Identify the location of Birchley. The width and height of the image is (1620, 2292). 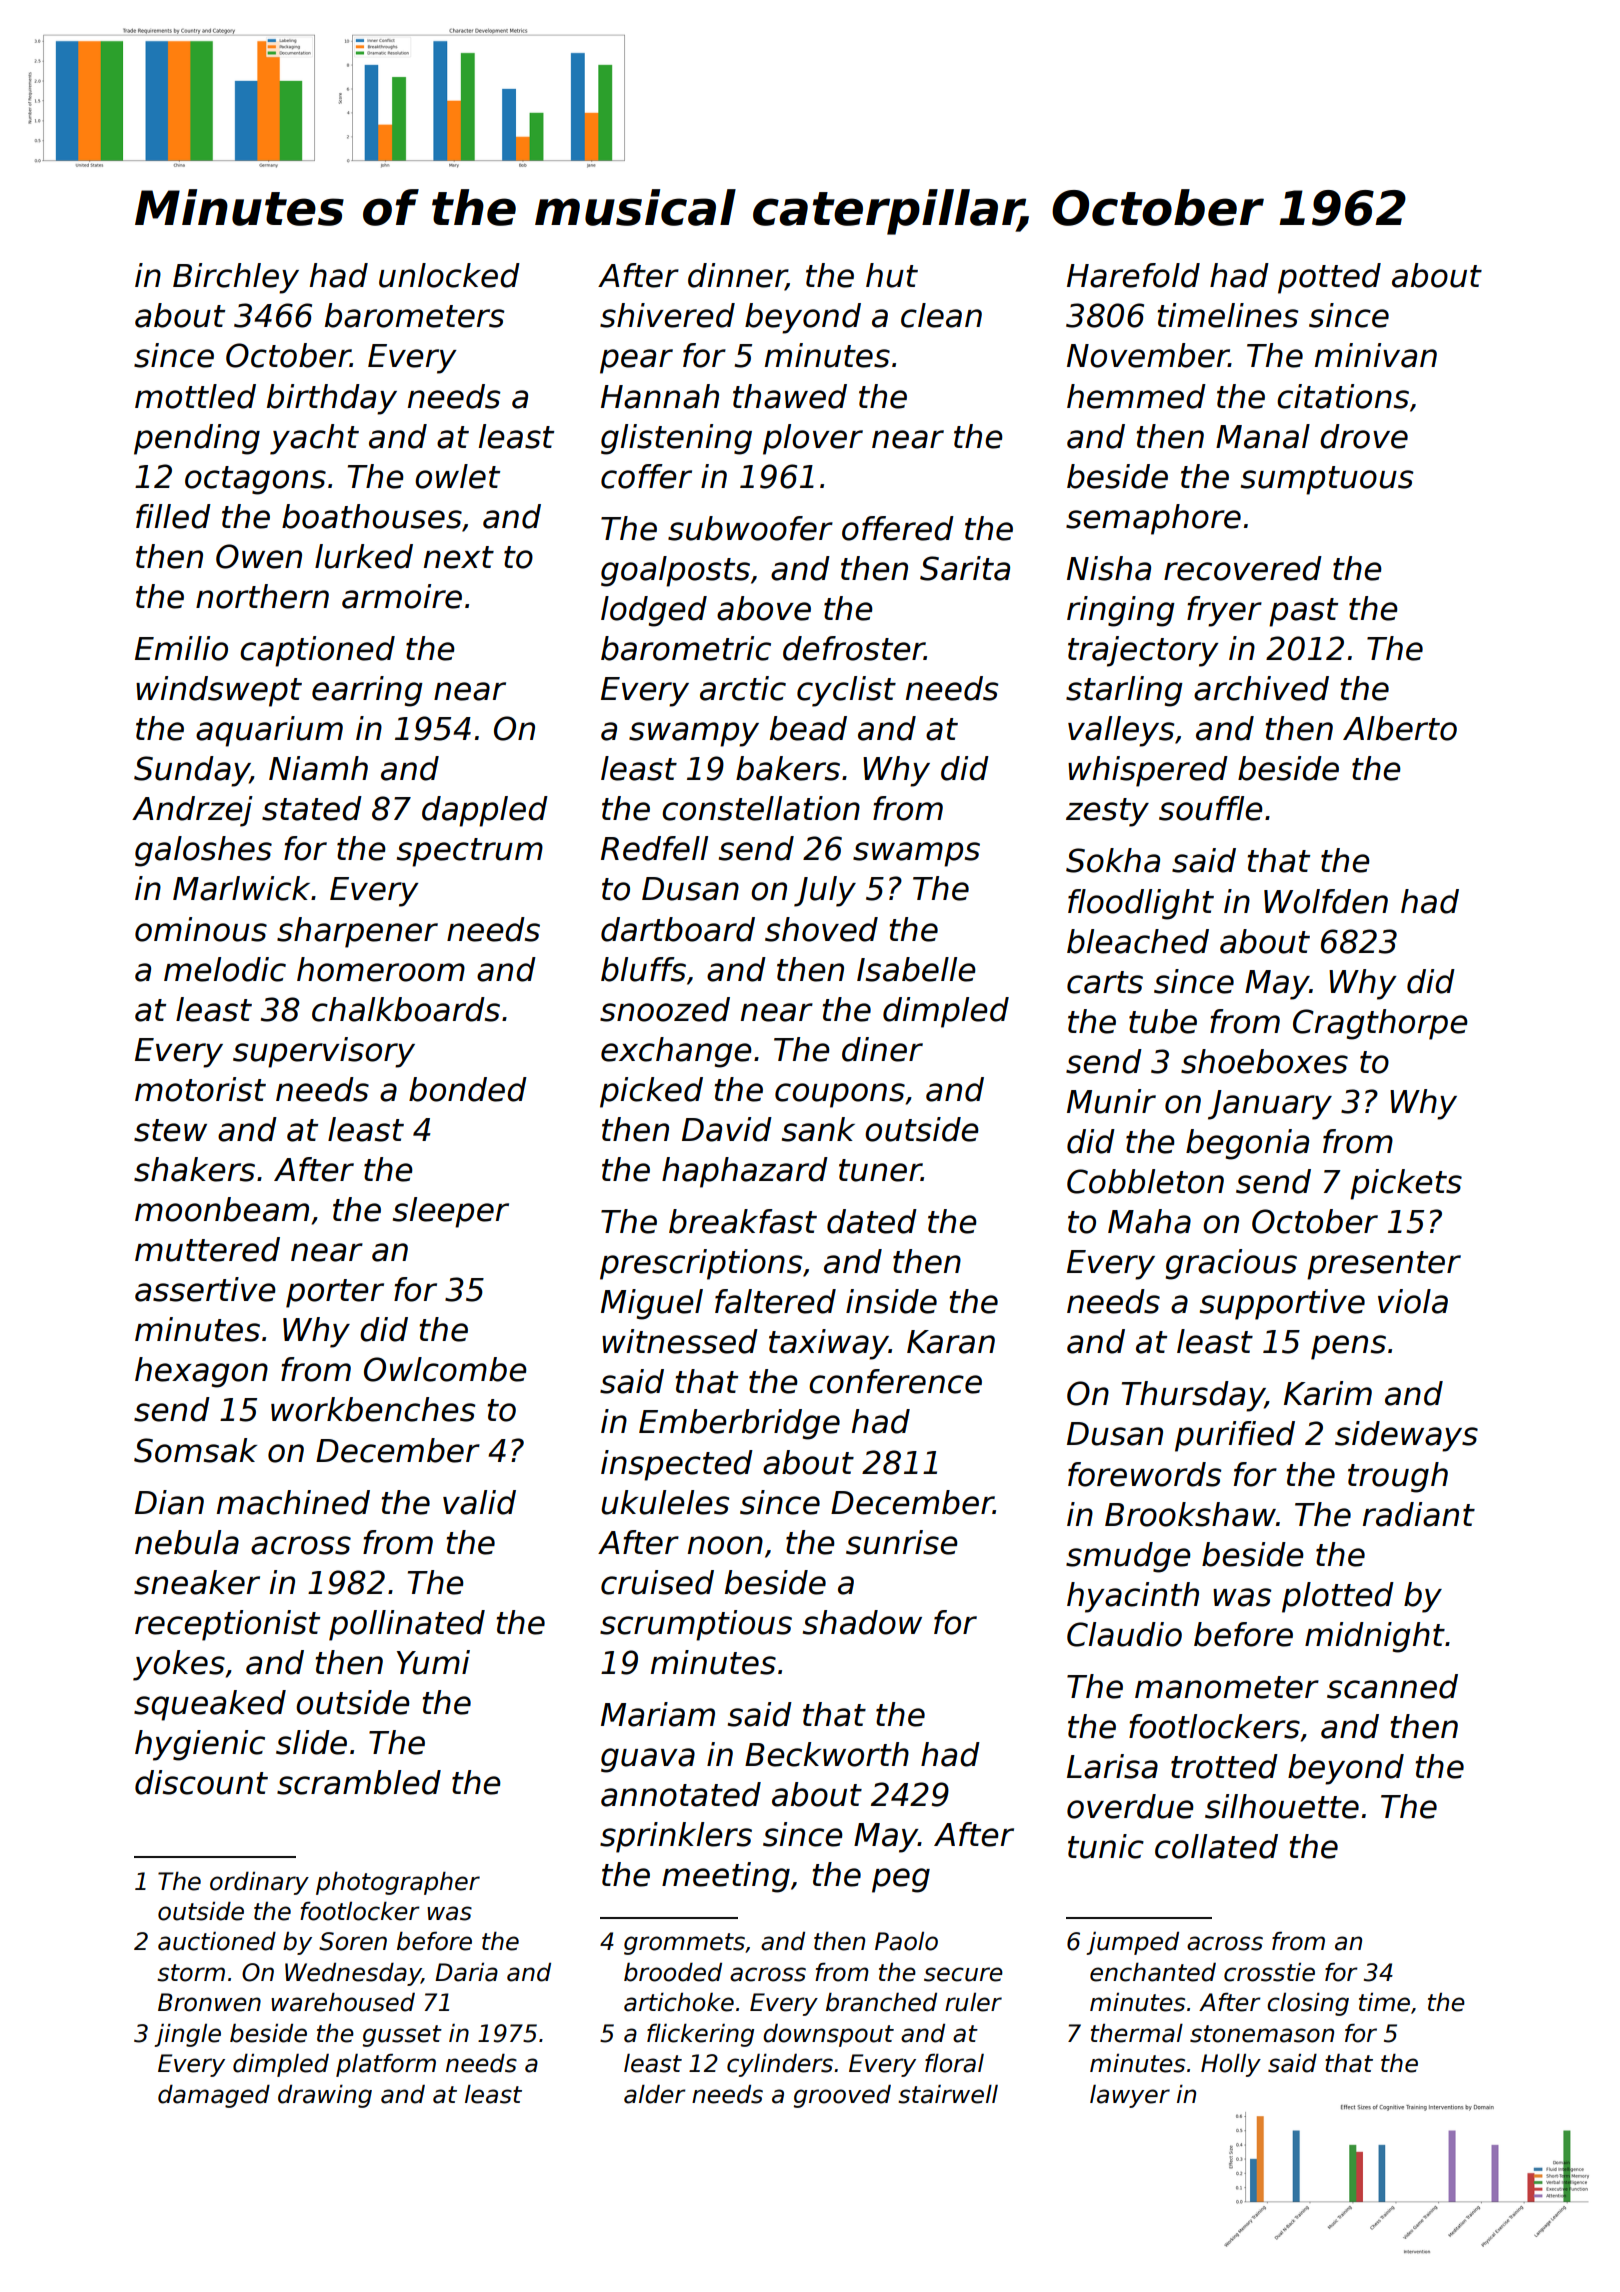
(236, 278).
